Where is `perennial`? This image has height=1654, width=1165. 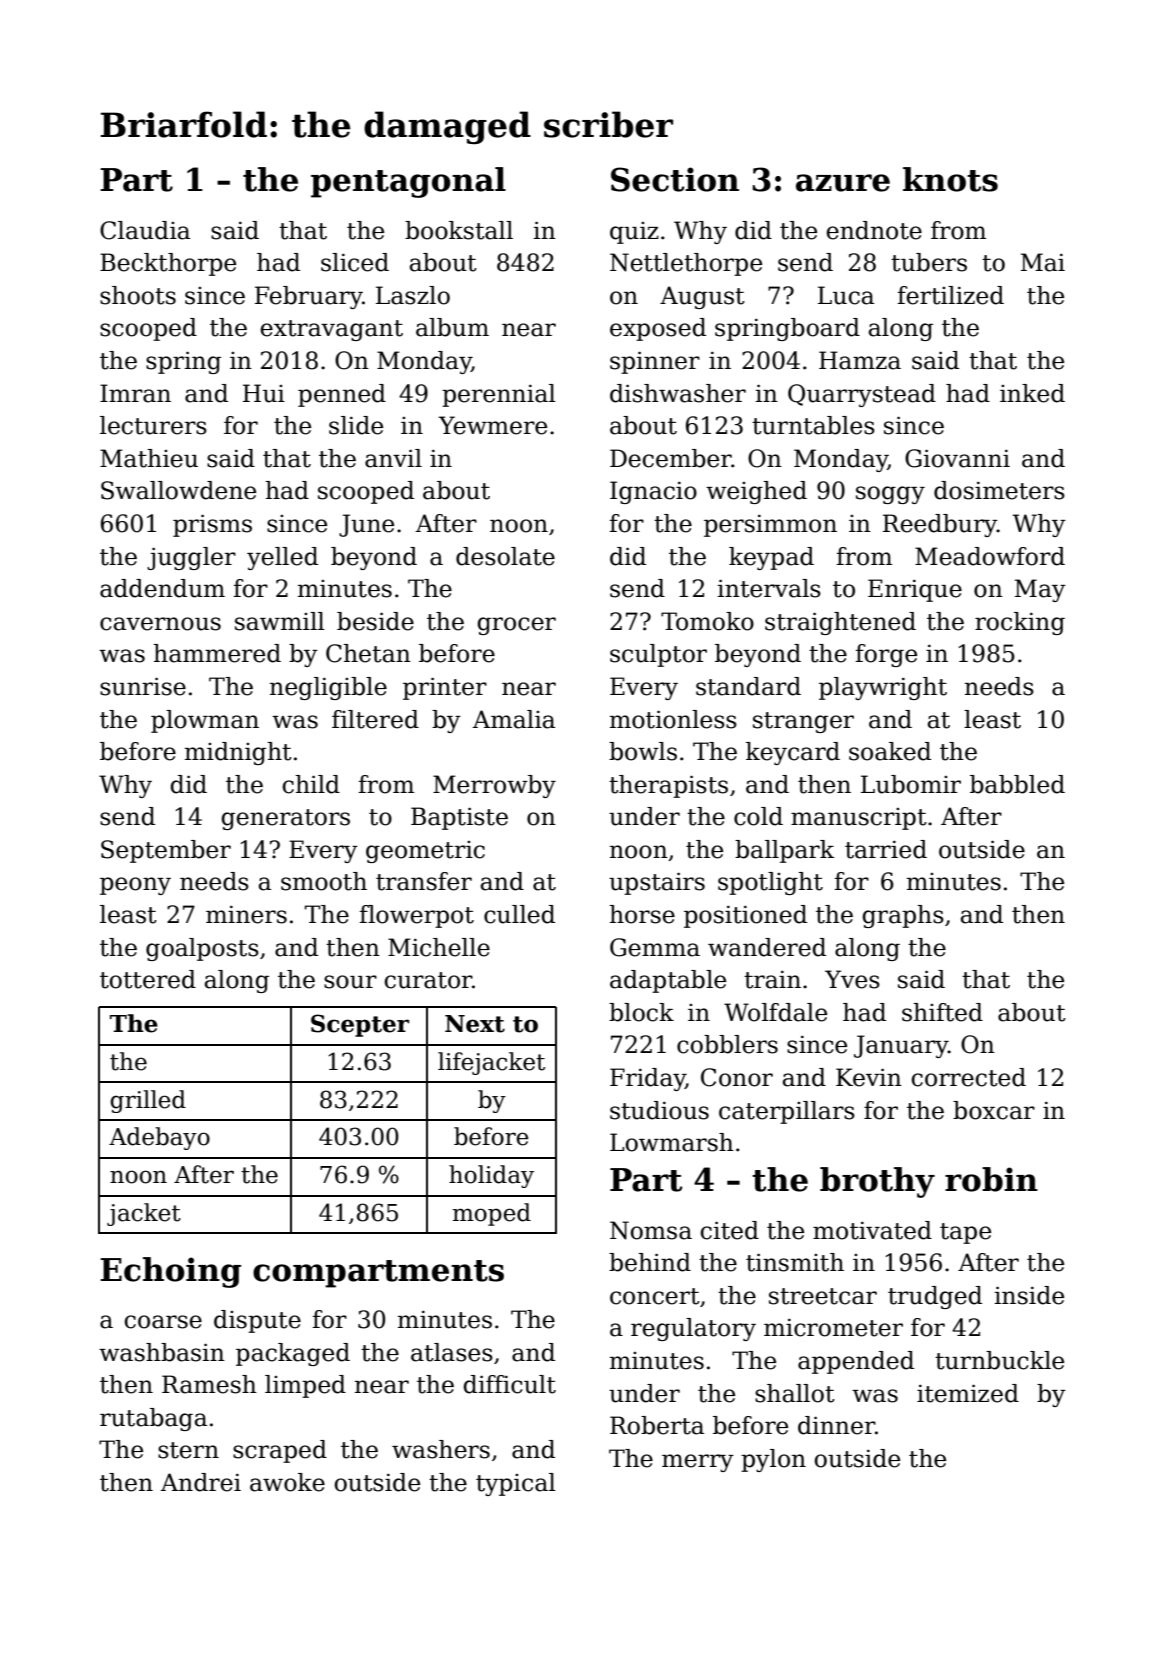 perennial is located at coordinates (499, 395).
